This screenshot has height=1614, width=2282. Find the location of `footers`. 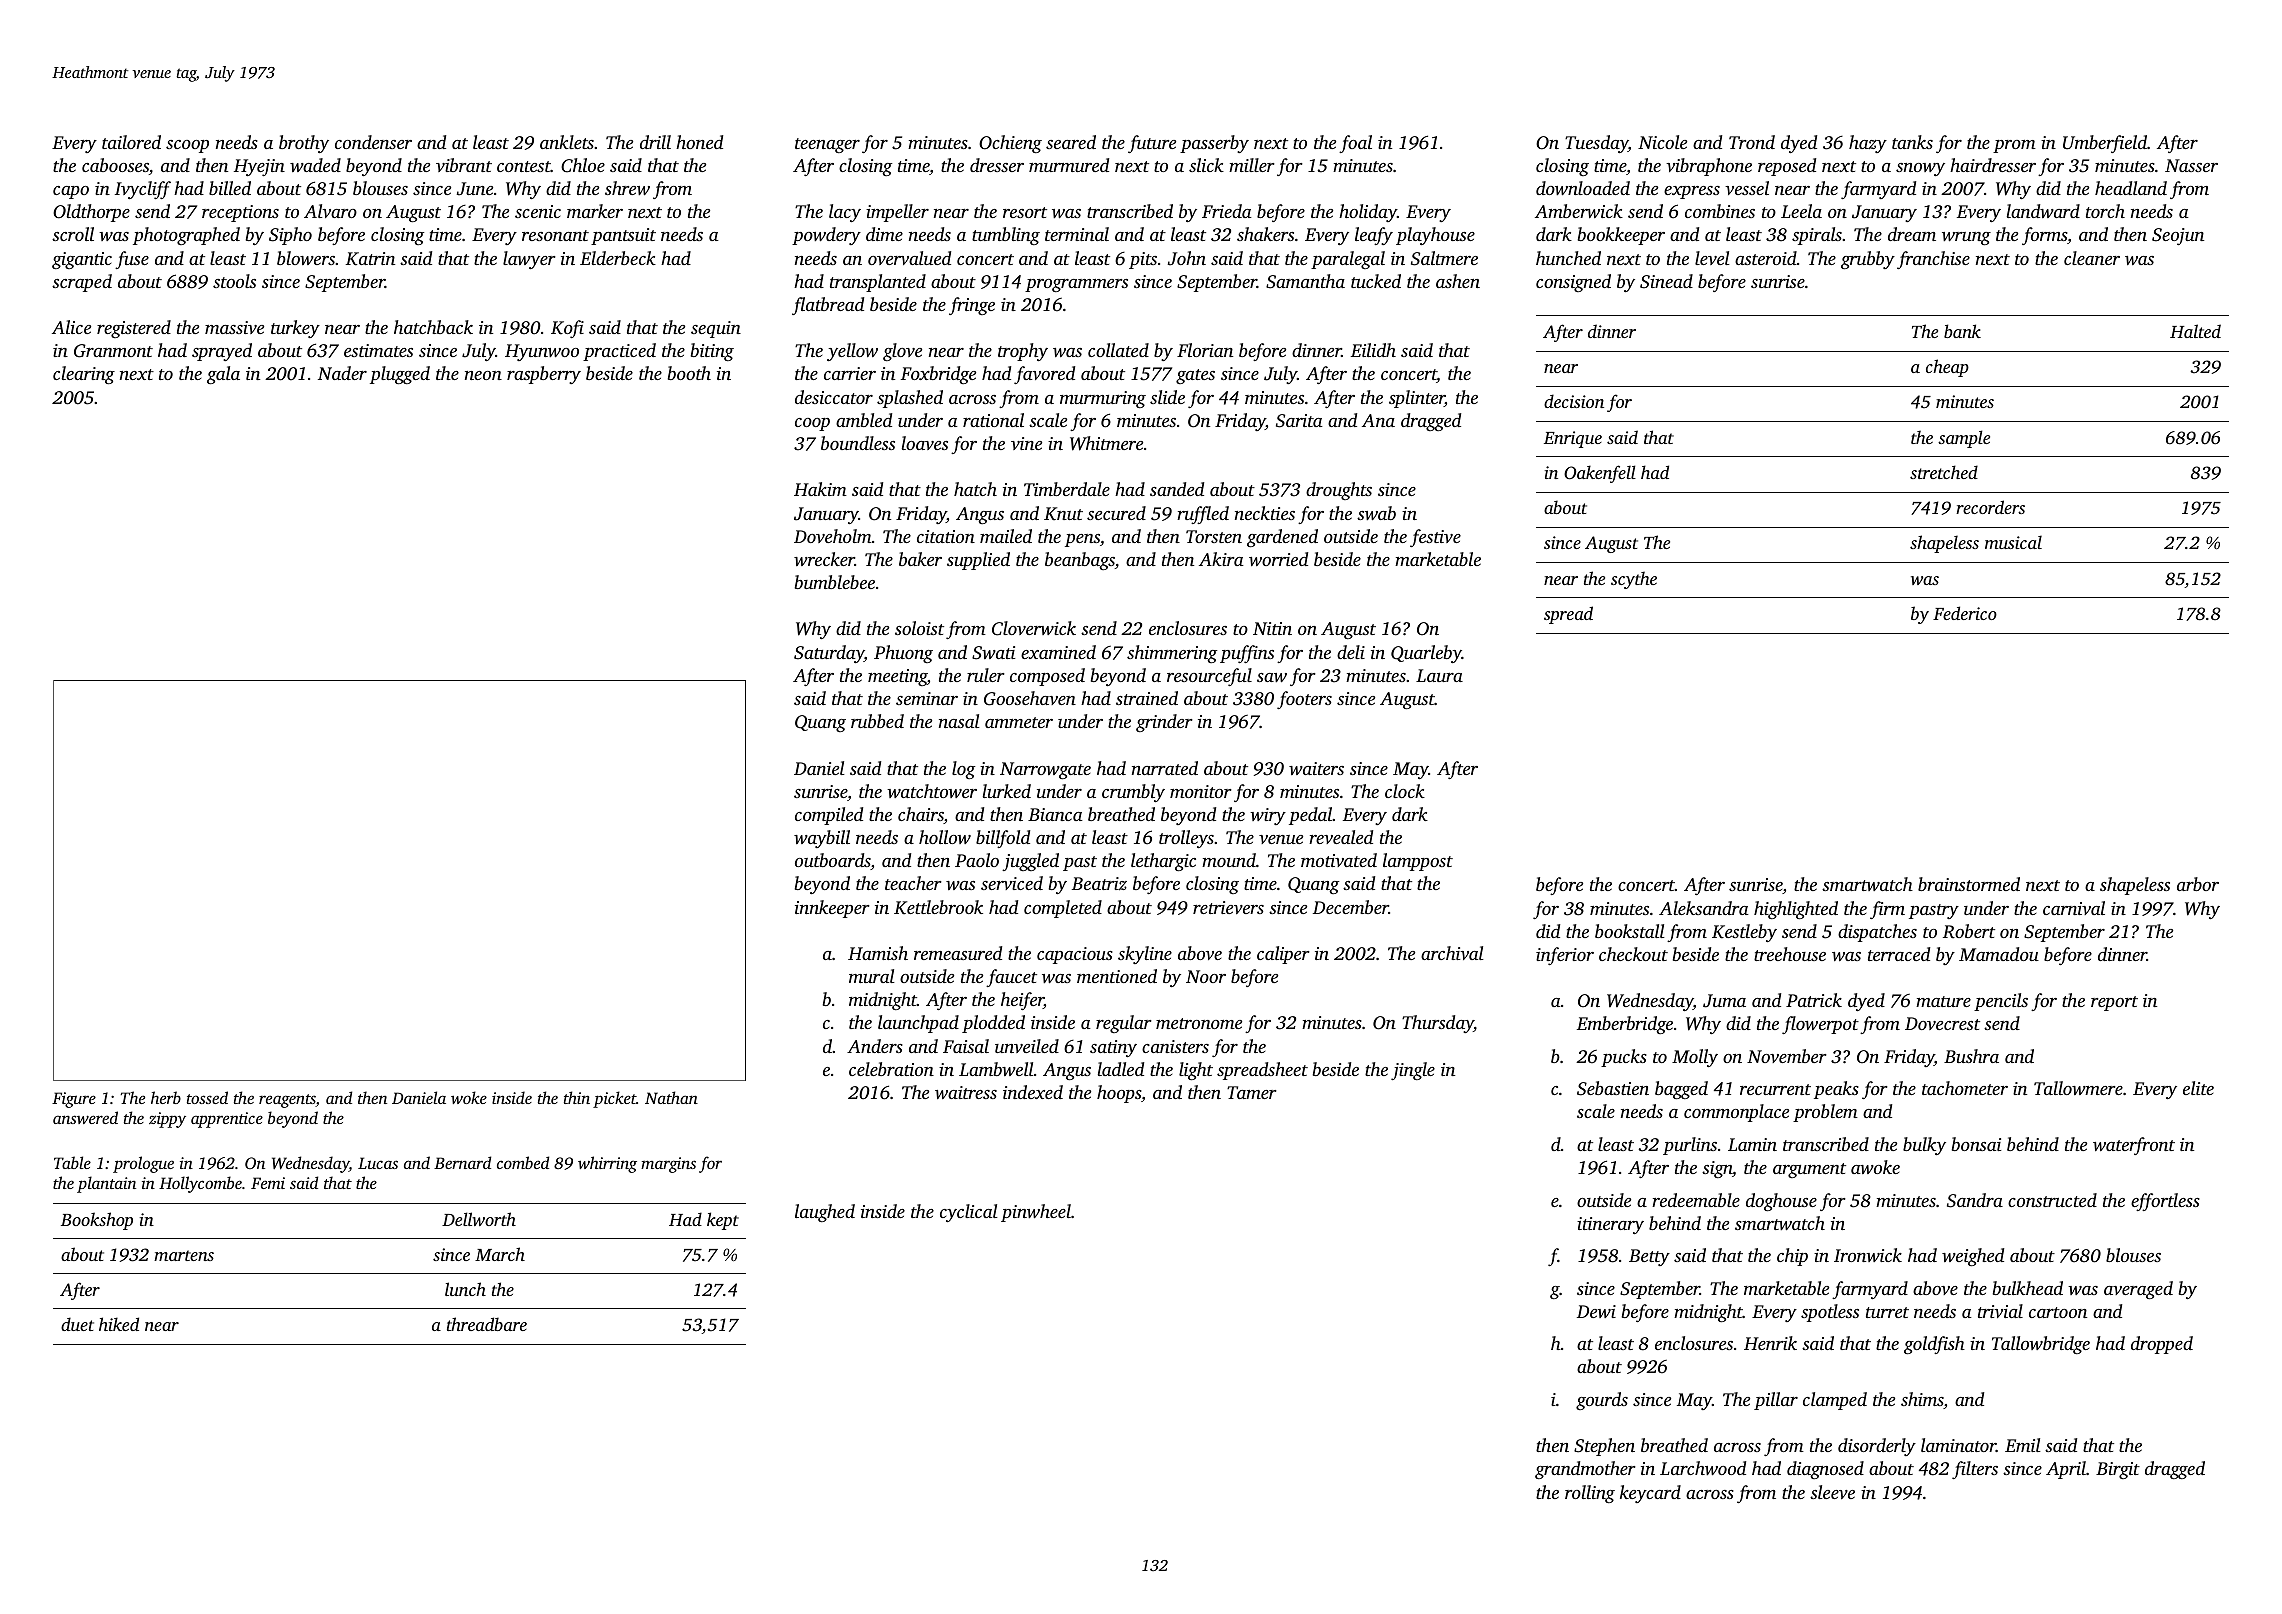

footers is located at coordinates (1304, 700).
